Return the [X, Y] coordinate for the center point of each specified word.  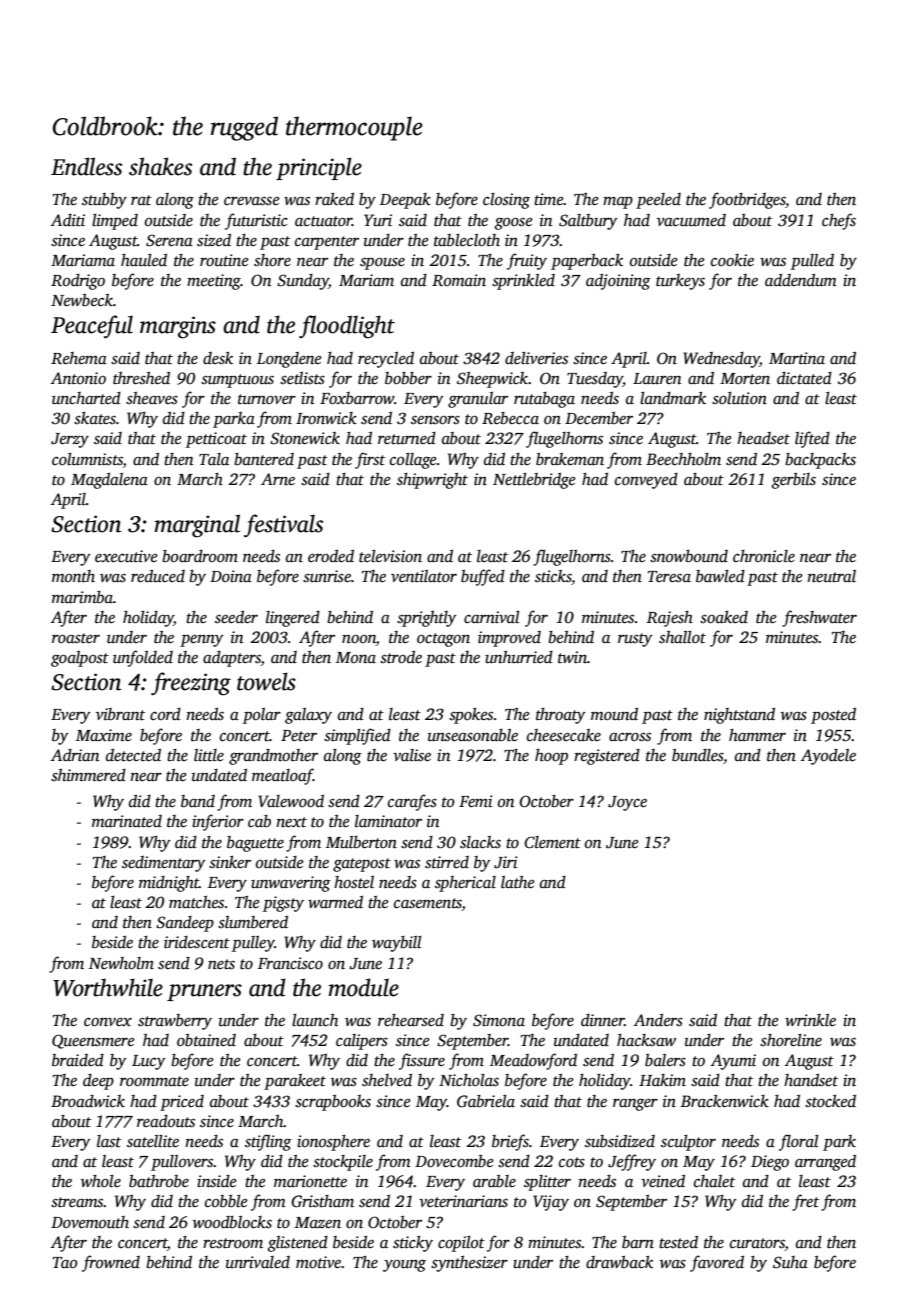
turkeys [680, 282]
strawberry [175, 1022]
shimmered [88, 775]
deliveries [536, 358]
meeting [214, 282]
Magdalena [109, 481]
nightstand [739, 716]
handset [811, 1080]
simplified [357, 736]
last [109, 1141]
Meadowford [533, 1061]
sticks [553, 577]
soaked [724, 617]
